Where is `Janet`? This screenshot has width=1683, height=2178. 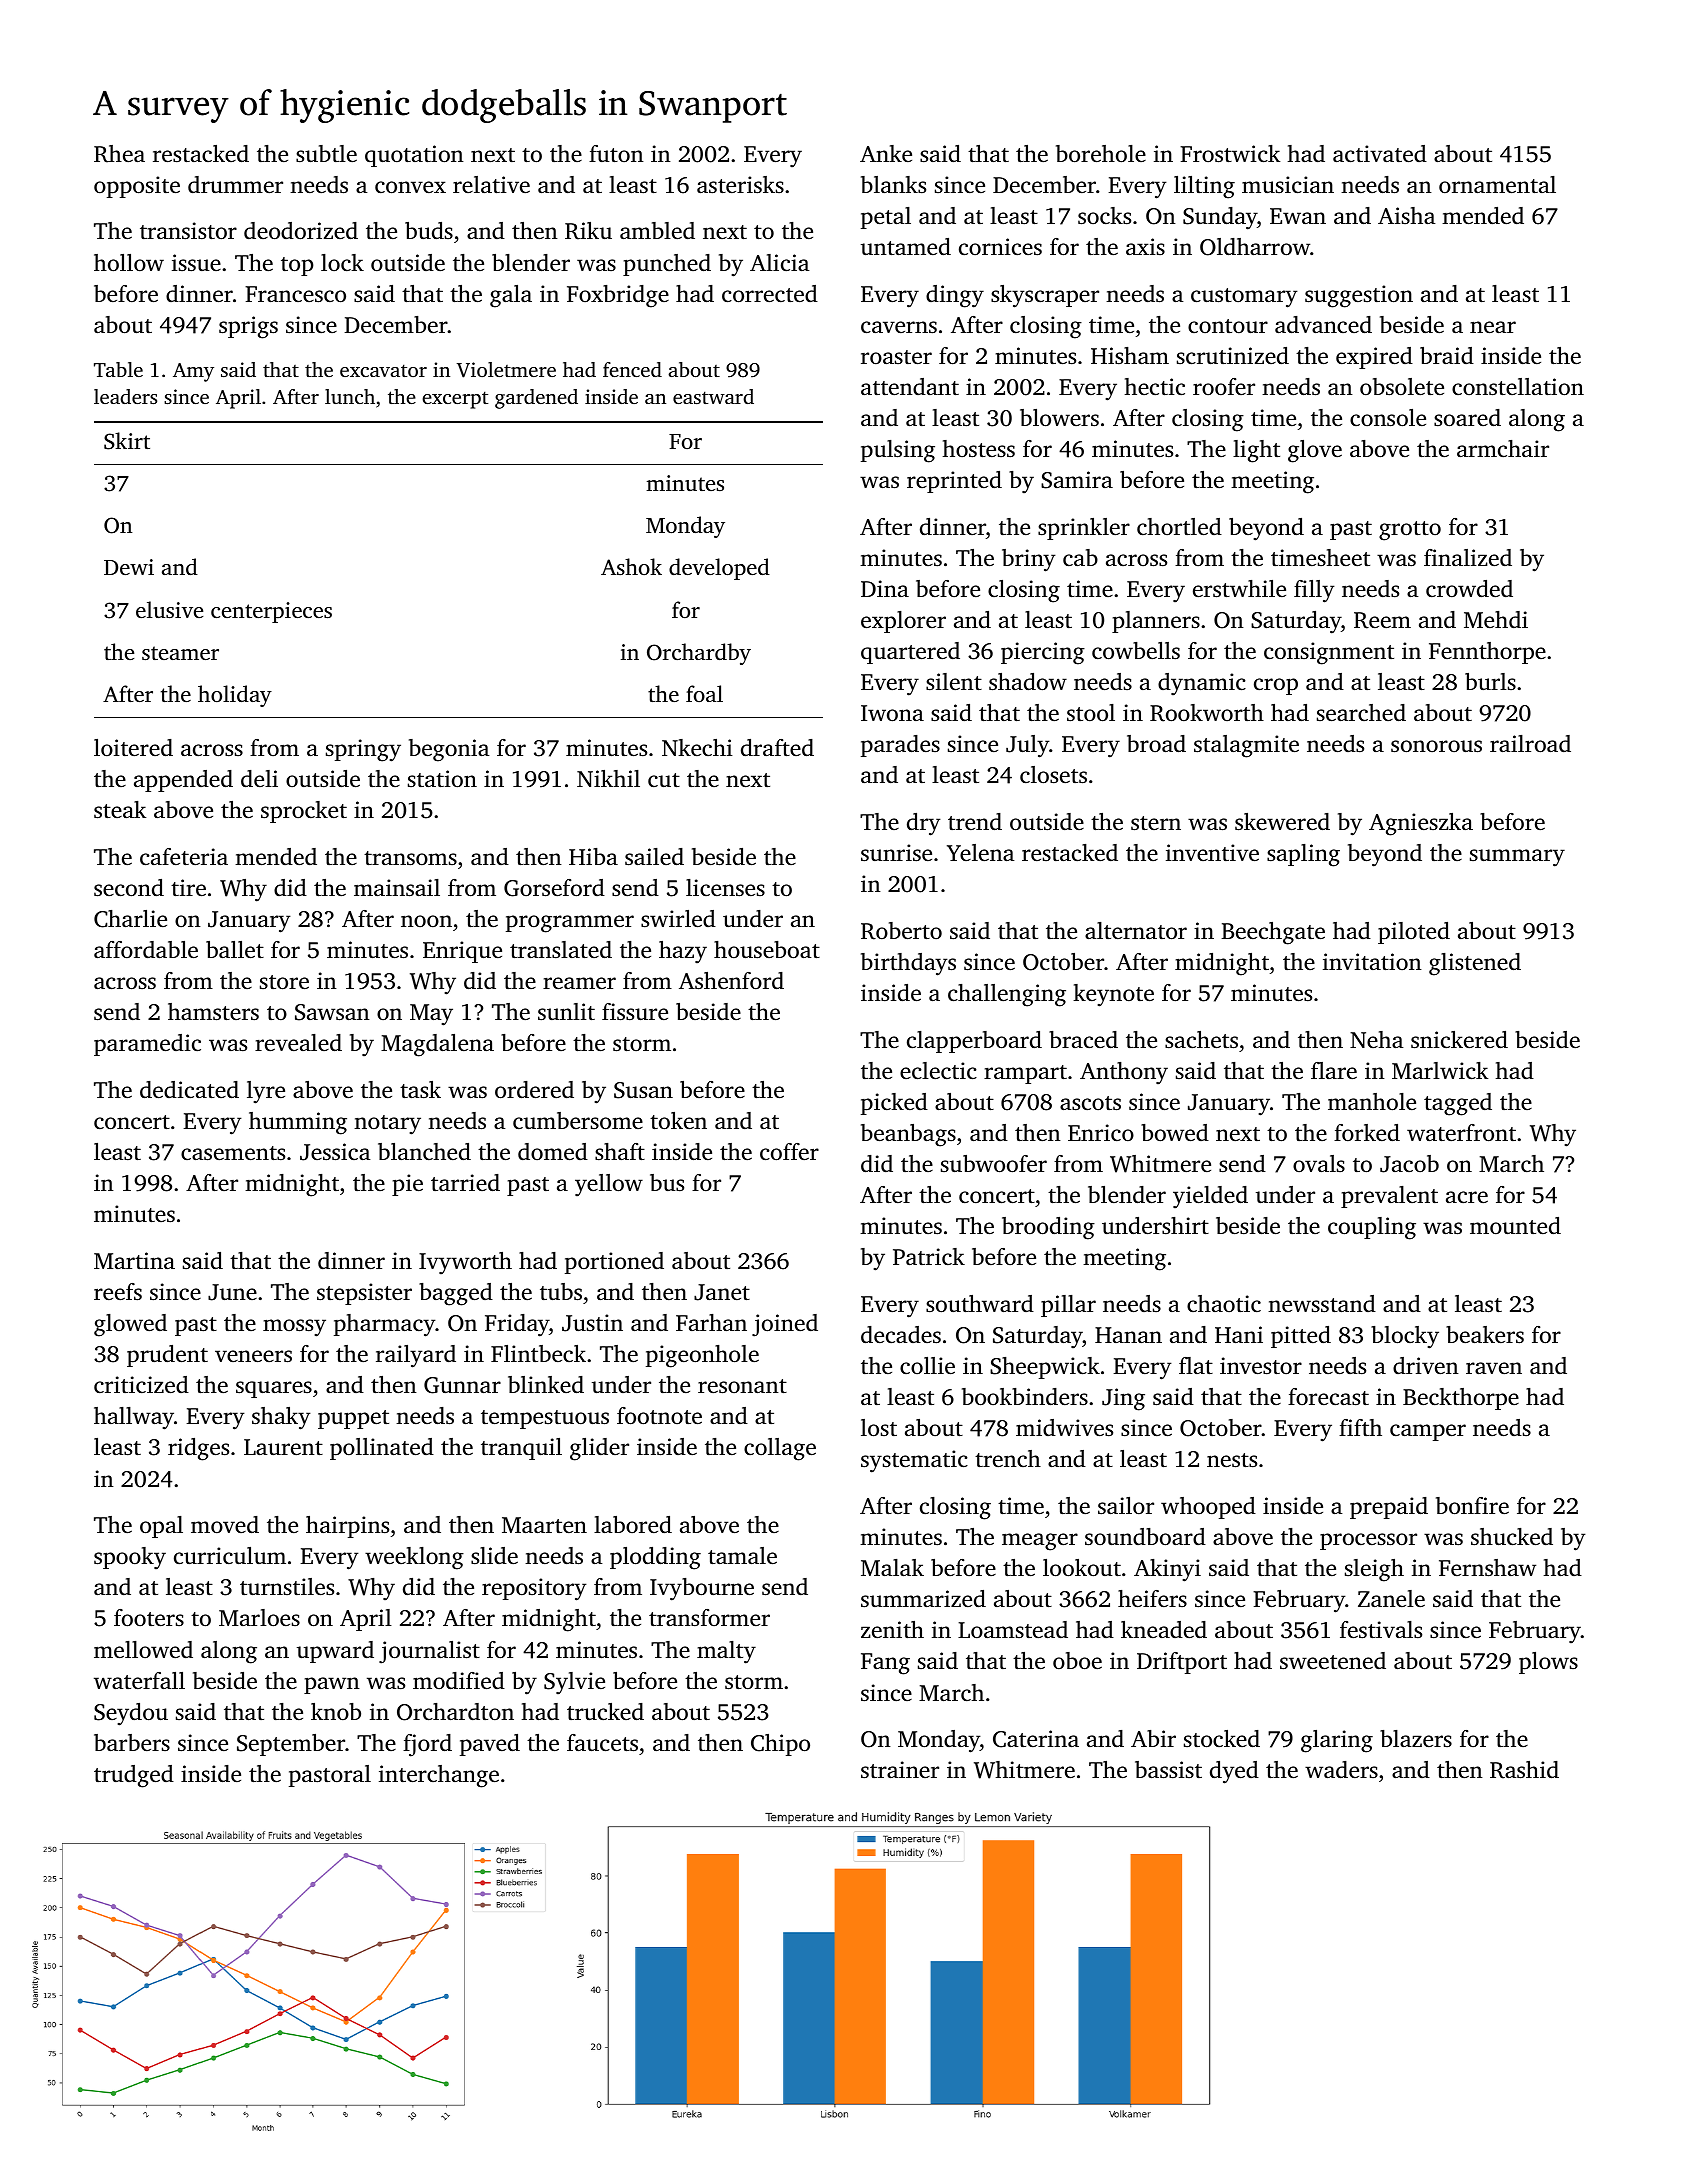 Janet is located at coordinates (722, 1292).
